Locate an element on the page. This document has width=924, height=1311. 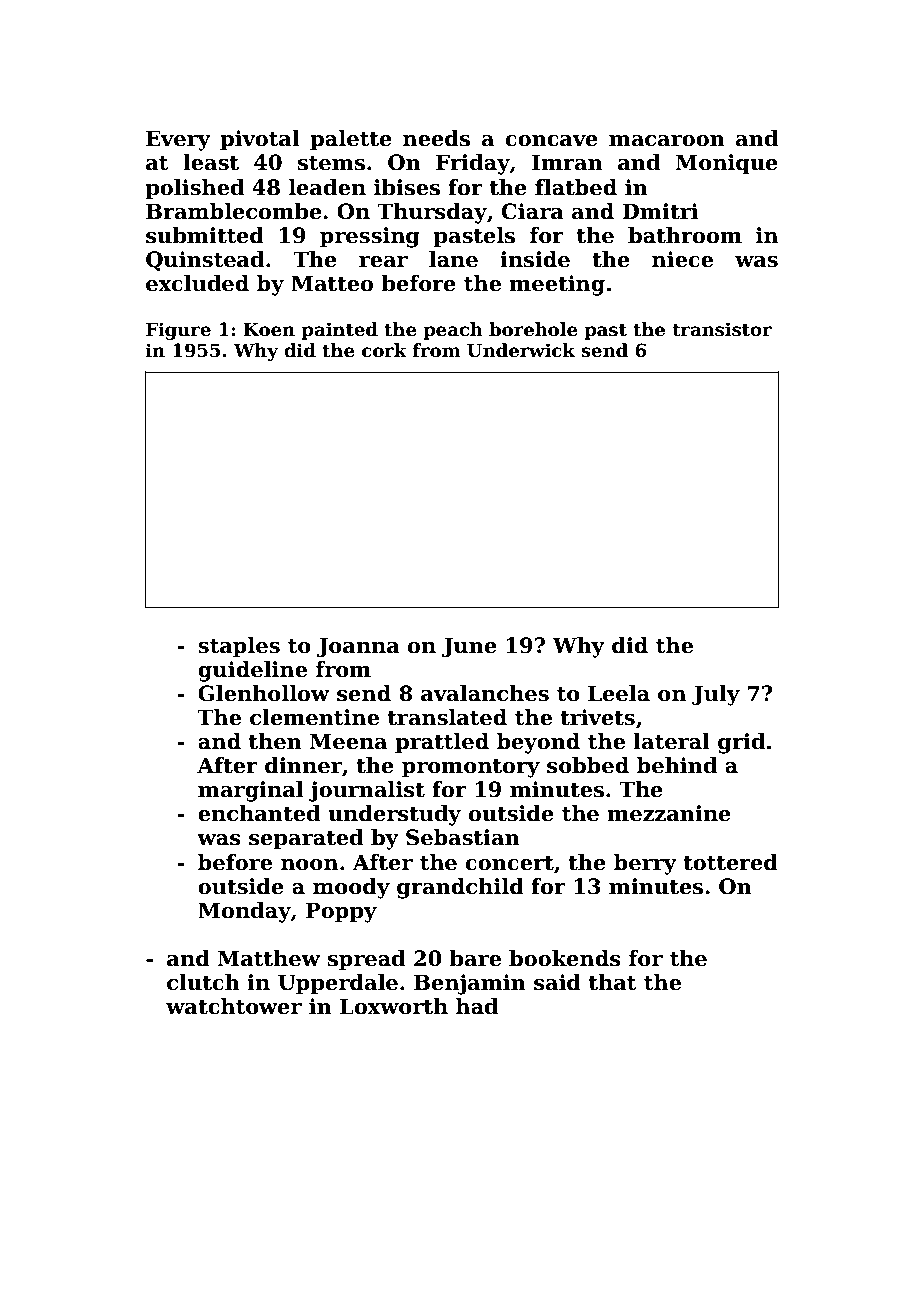
cork is located at coordinates (384, 350).
